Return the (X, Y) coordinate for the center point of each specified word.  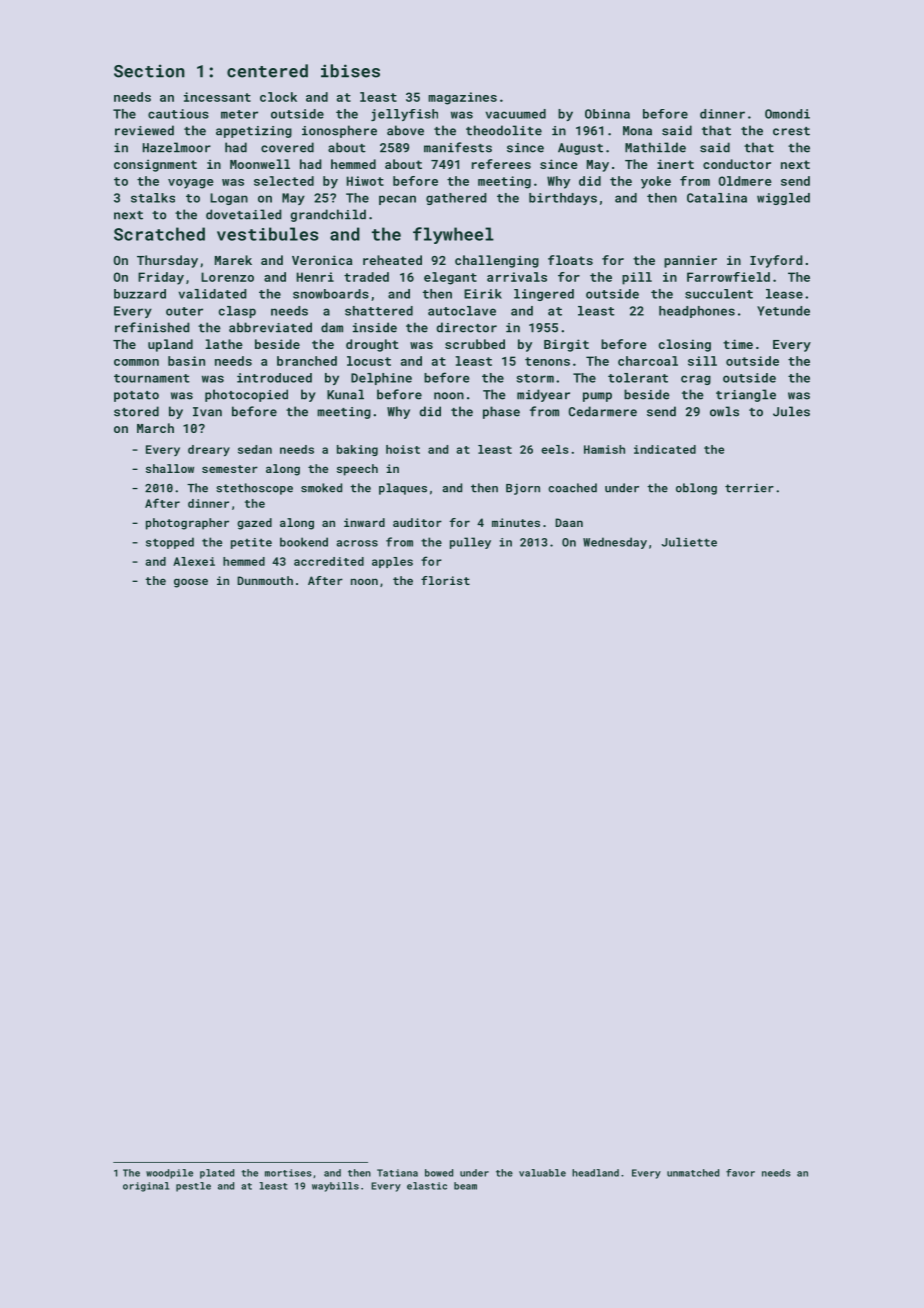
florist (445, 580)
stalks (153, 198)
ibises (350, 71)
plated (217, 1174)
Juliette (689, 542)
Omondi (787, 114)
